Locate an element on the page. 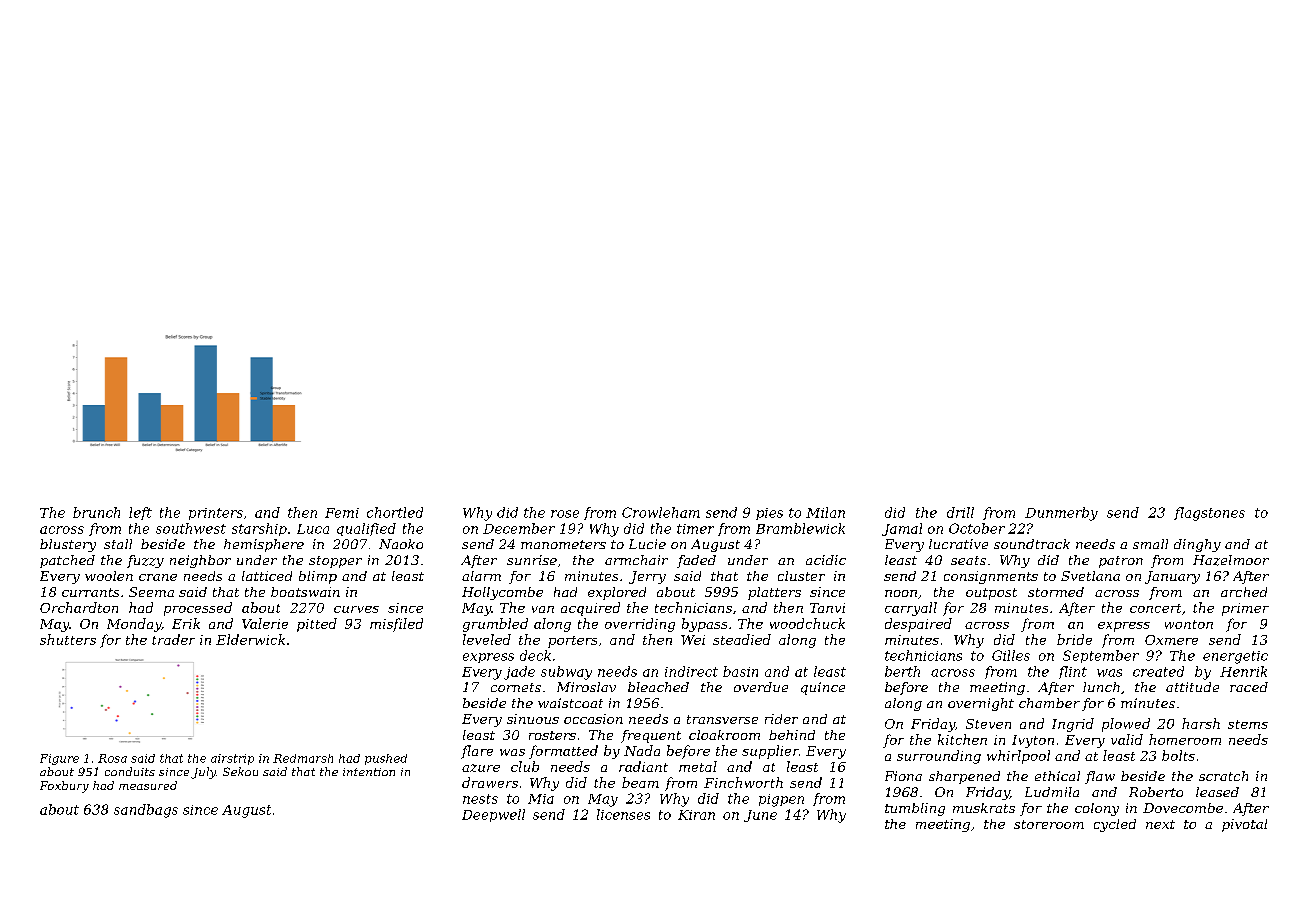 The width and height of the document is (1308, 924). latticed is located at coordinates (267, 576).
